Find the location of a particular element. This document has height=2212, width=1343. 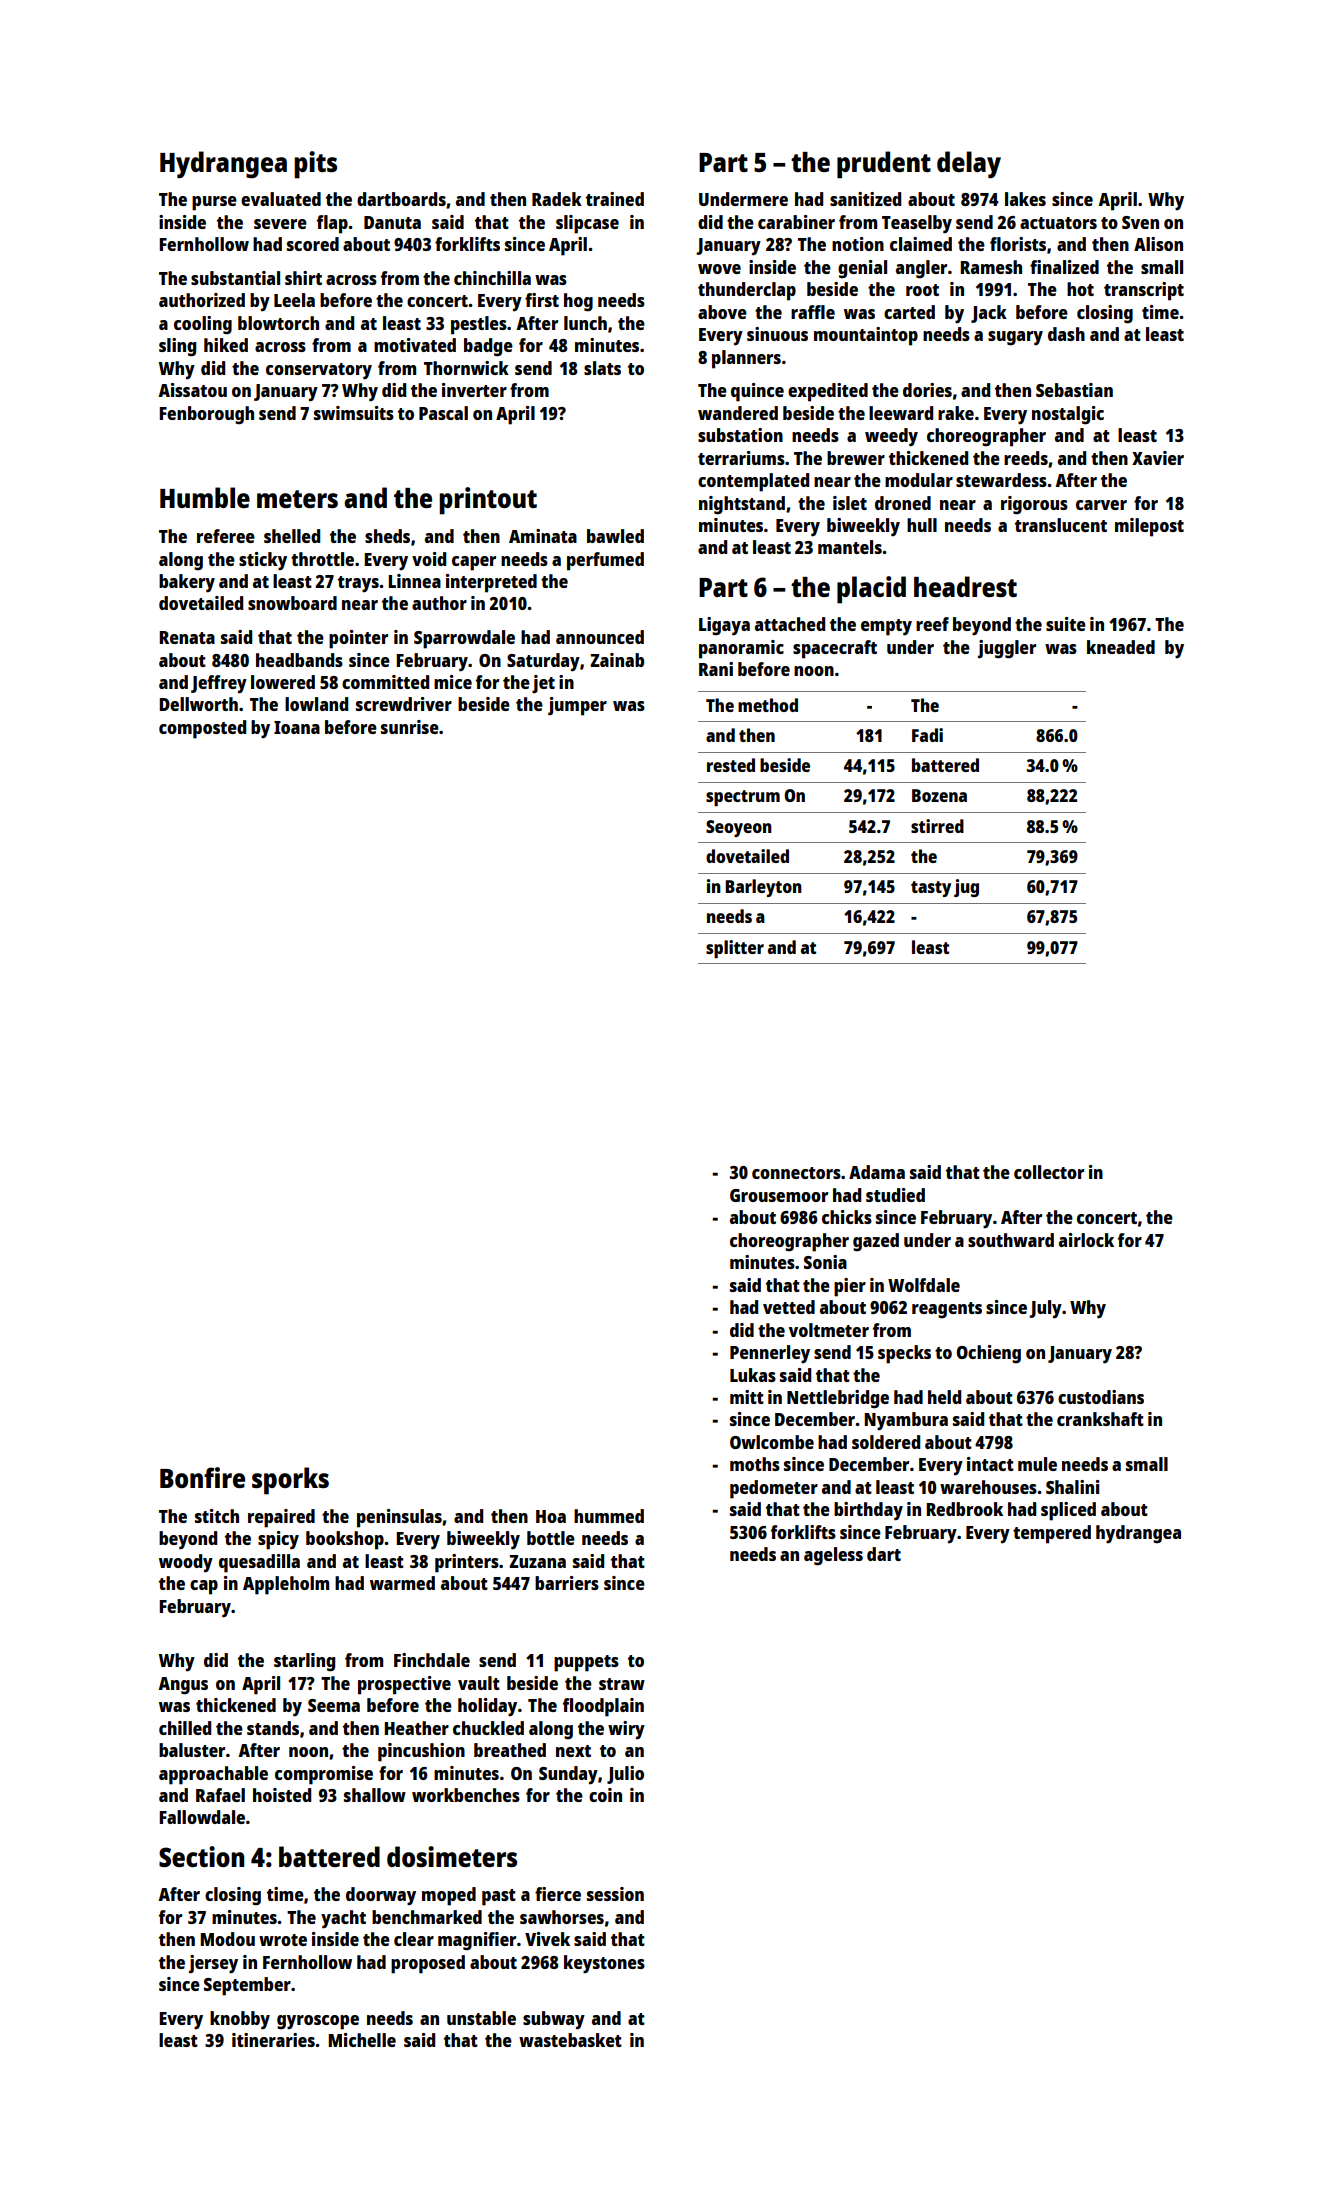

evaluated is located at coordinates (281, 199).
